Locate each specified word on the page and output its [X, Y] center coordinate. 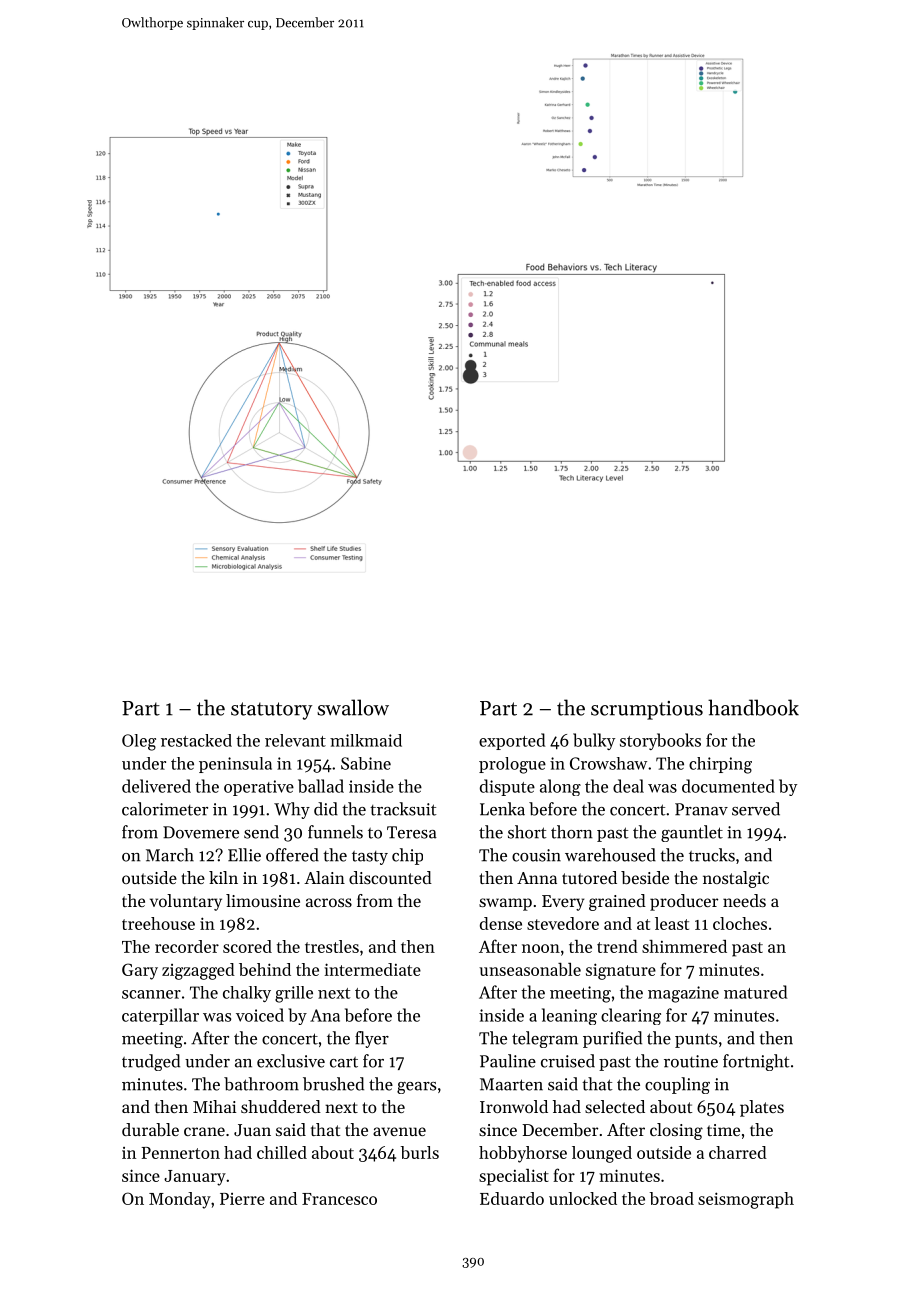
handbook [753, 707]
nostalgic [736, 879]
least [672, 923]
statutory [271, 711]
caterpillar [160, 1016]
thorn [572, 832]
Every [563, 903]
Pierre [242, 1199]
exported [512, 741]
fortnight [756, 1062]
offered [292, 855]
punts [696, 1040]
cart [344, 1062]
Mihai [214, 1106]
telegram [545, 1039]
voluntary [186, 902]
